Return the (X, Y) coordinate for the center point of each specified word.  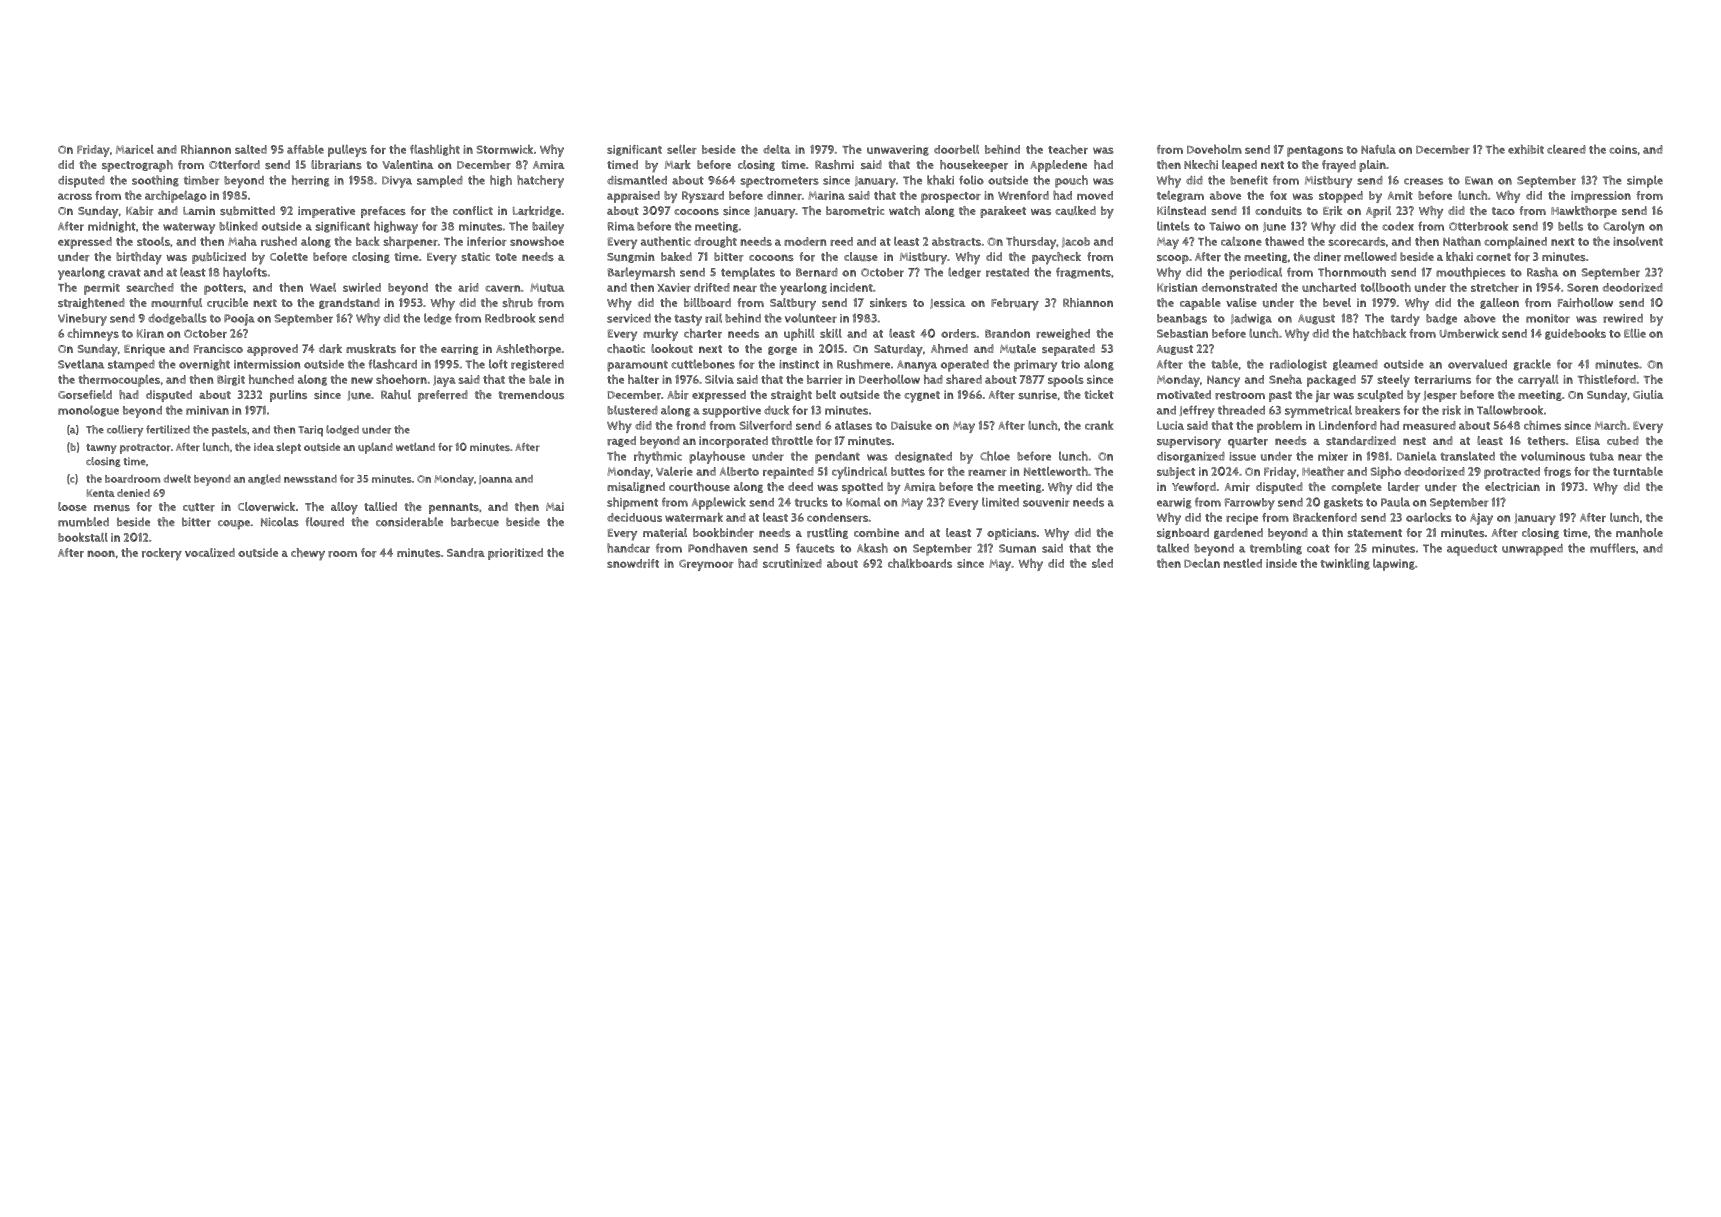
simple (1645, 181)
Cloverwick (266, 507)
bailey (548, 227)
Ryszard (703, 197)
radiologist (1298, 365)
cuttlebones (703, 364)
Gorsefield (85, 395)
